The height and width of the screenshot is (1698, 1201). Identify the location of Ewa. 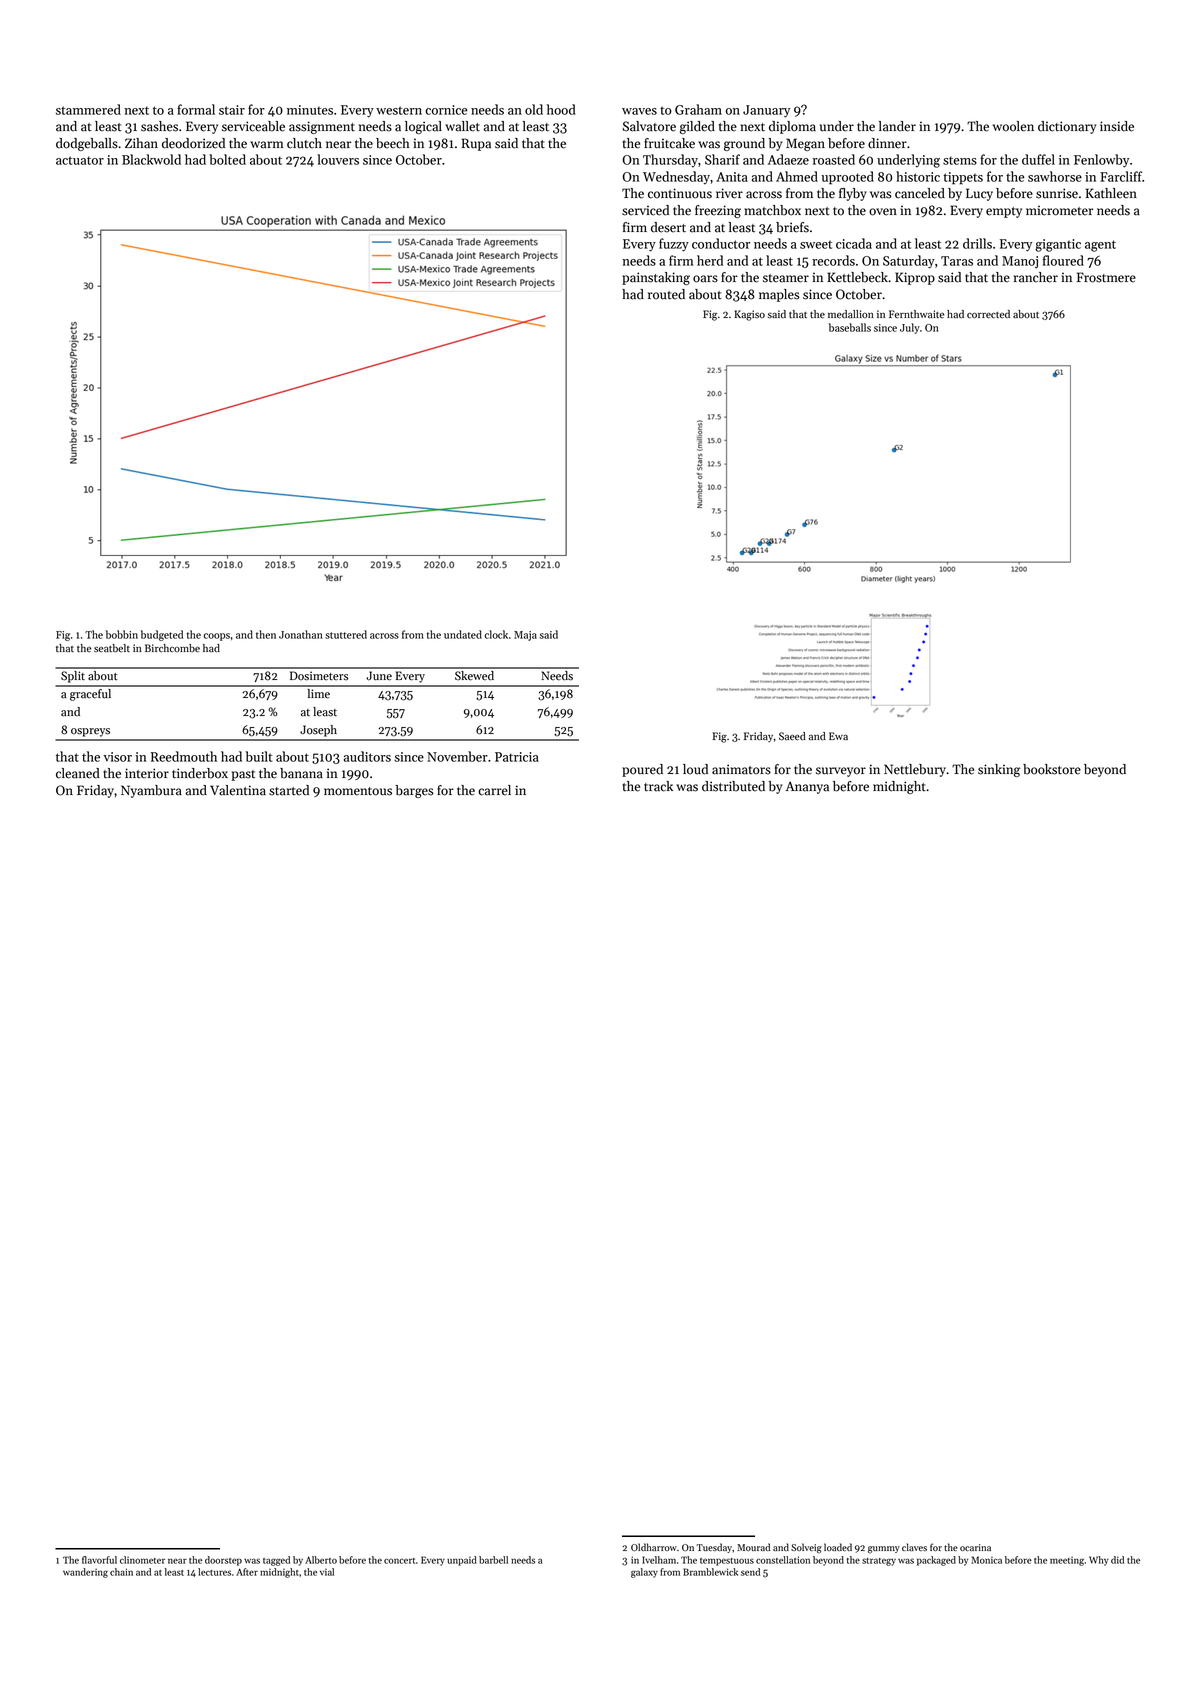
(838, 736).
